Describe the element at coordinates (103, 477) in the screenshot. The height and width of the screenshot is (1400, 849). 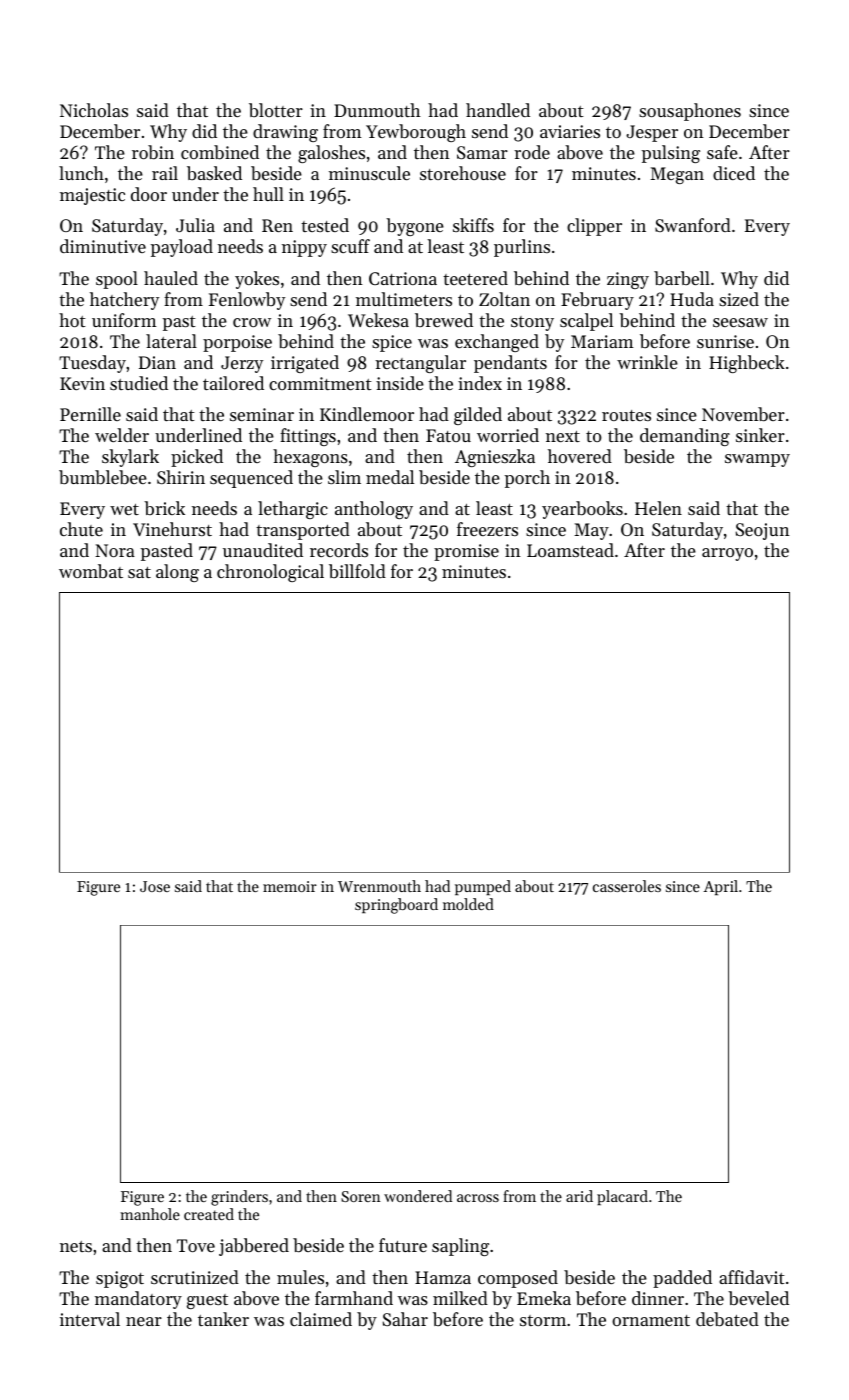
I see `bumblebee` at that location.
